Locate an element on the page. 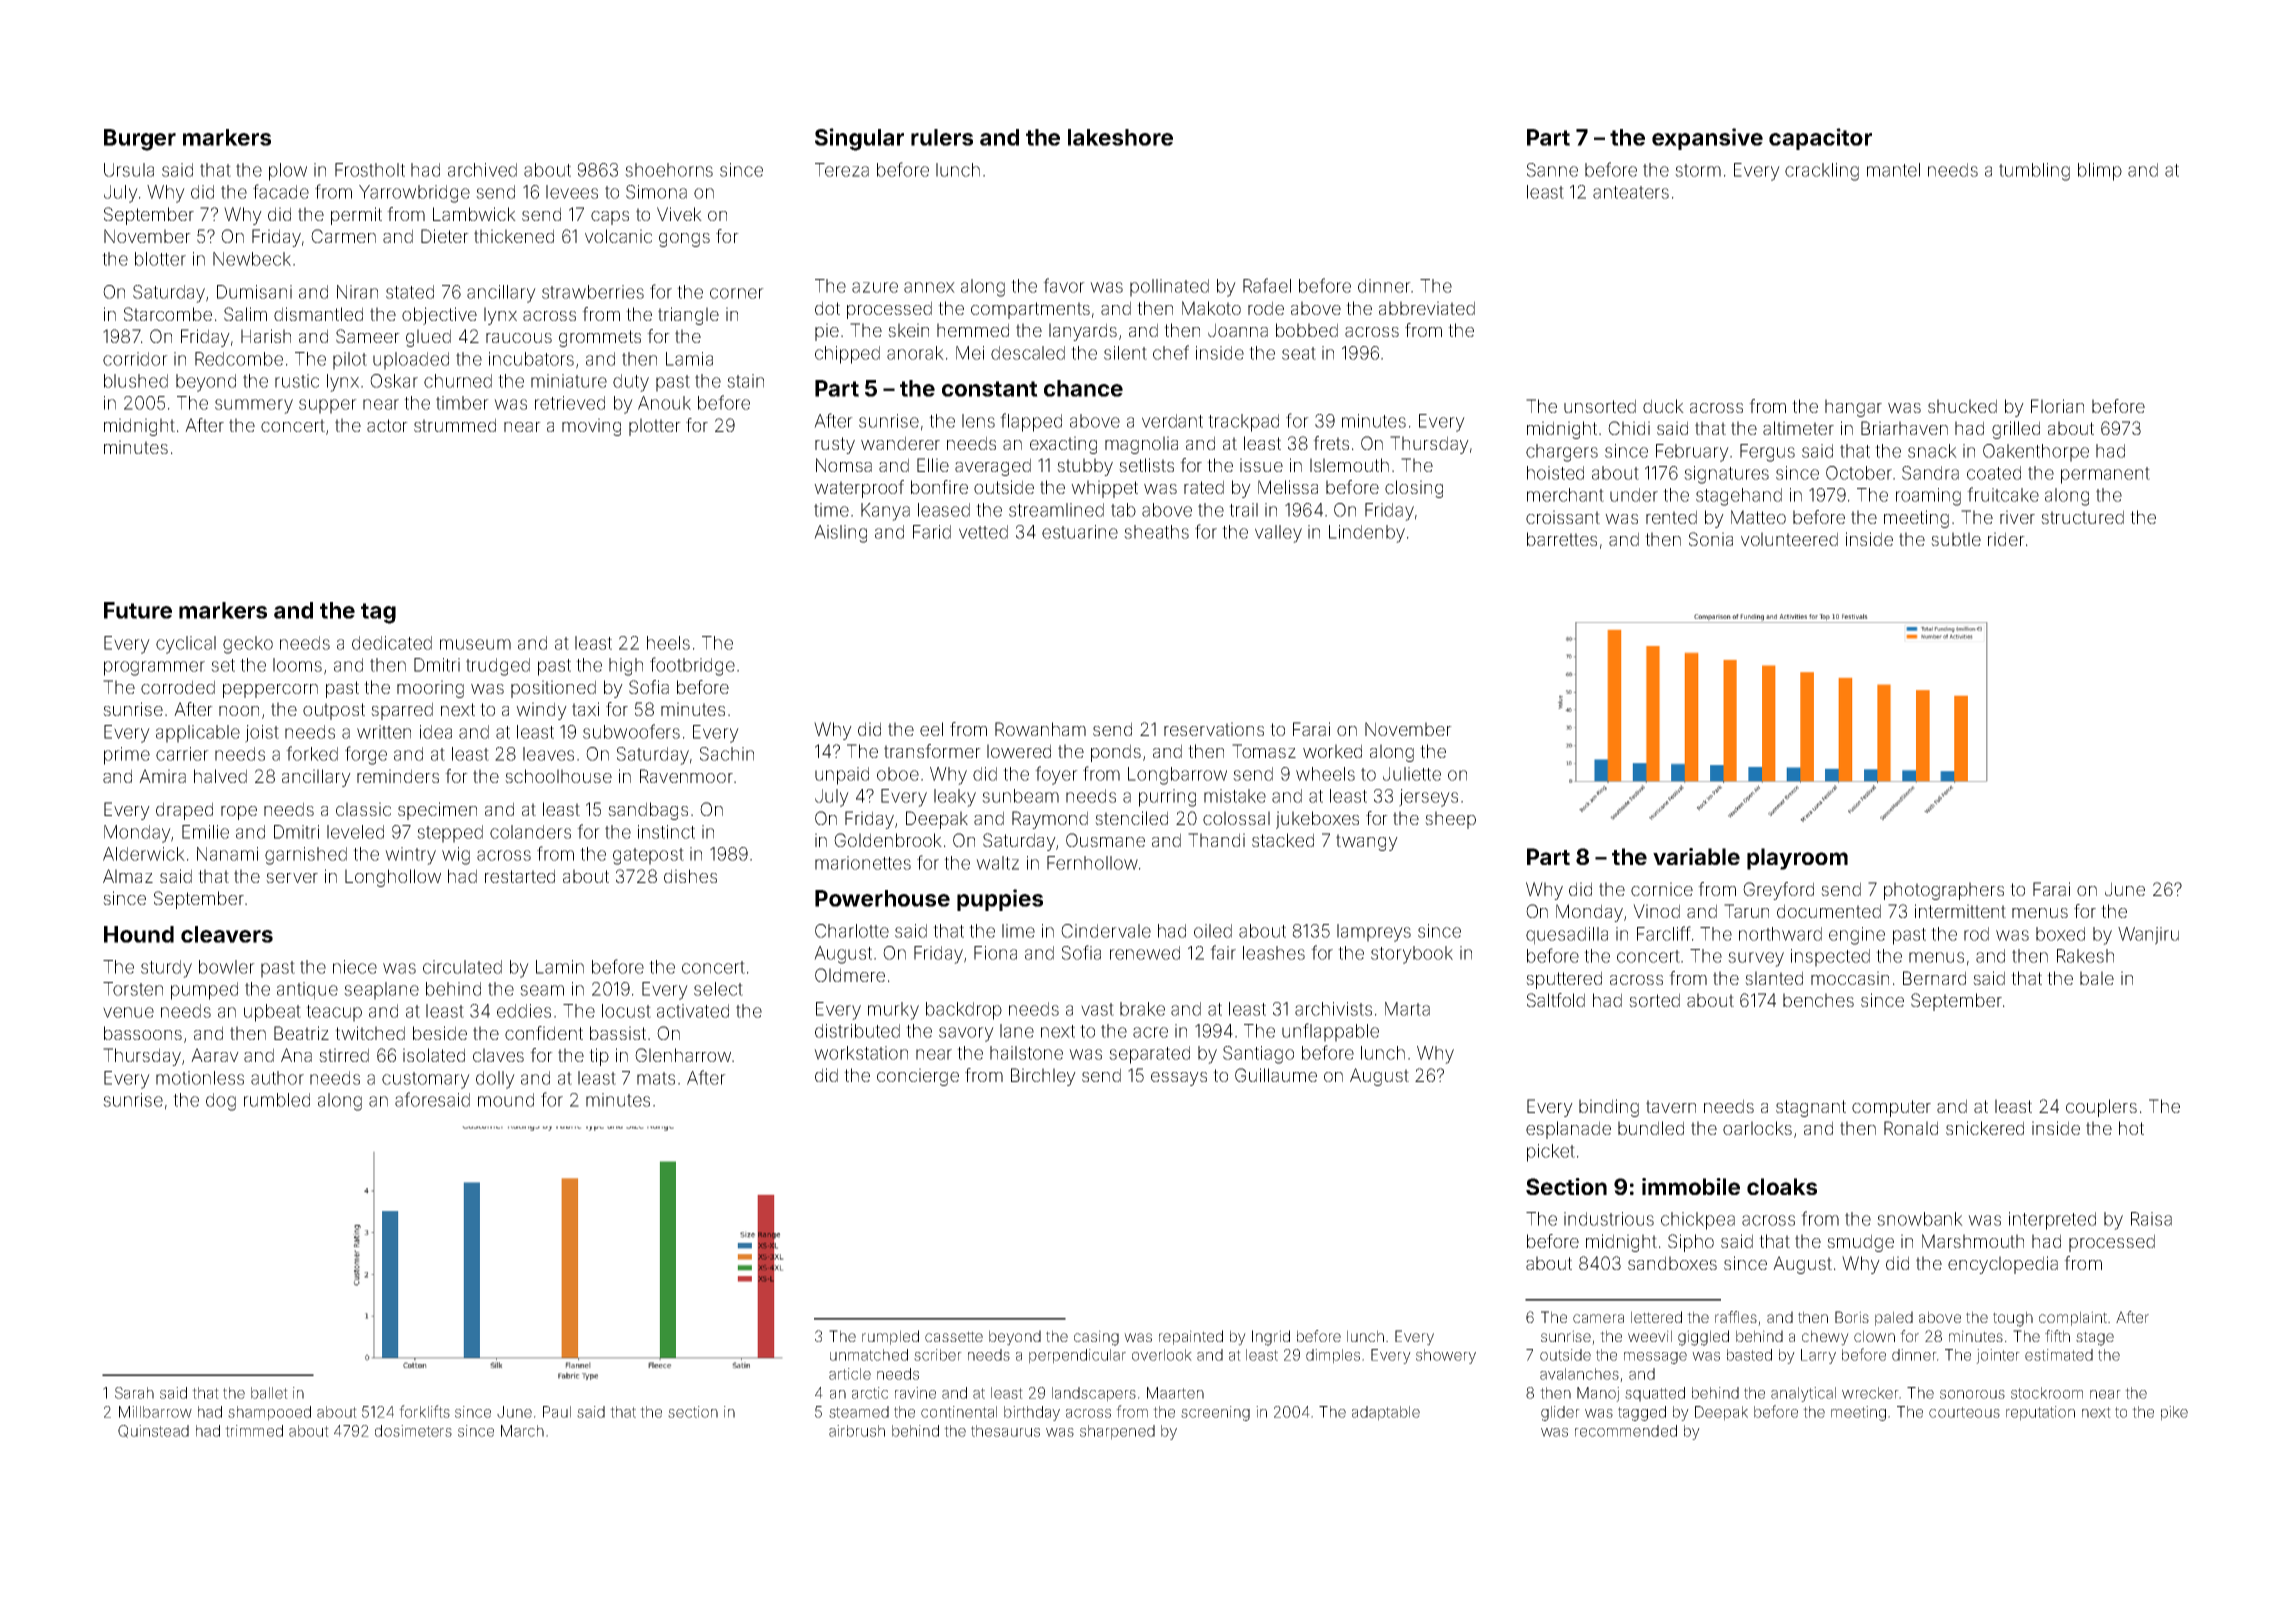 The width and height of the document is (2292, 1620). Sandra is located at coordinates (1930, 473).
